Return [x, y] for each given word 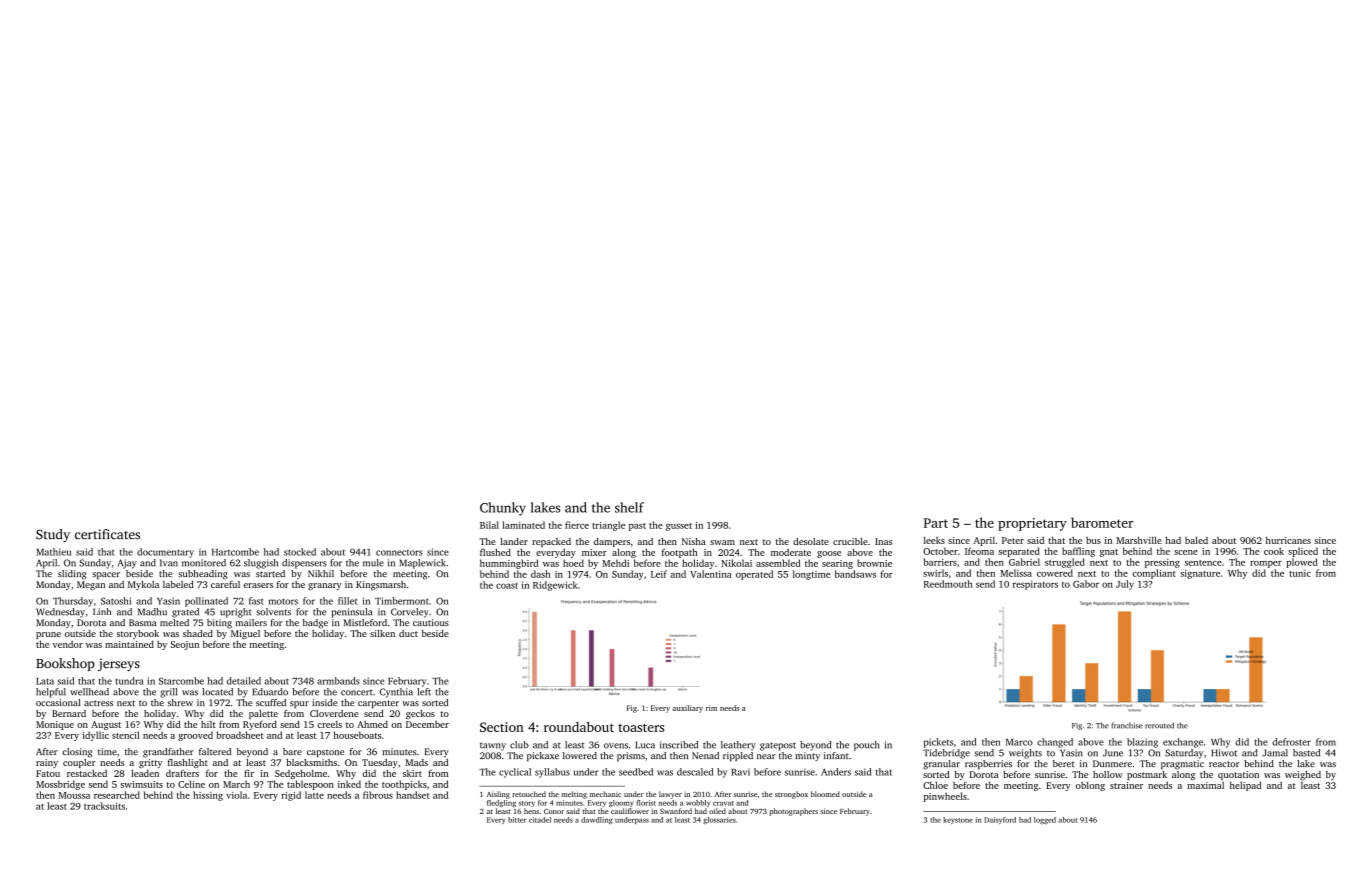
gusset [679, 527]
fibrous [378, 795]
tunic [1300, 573]
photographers [794, 812]
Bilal [489, 525]
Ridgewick [555, 586]
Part [936, 523]
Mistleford [365, 622]
